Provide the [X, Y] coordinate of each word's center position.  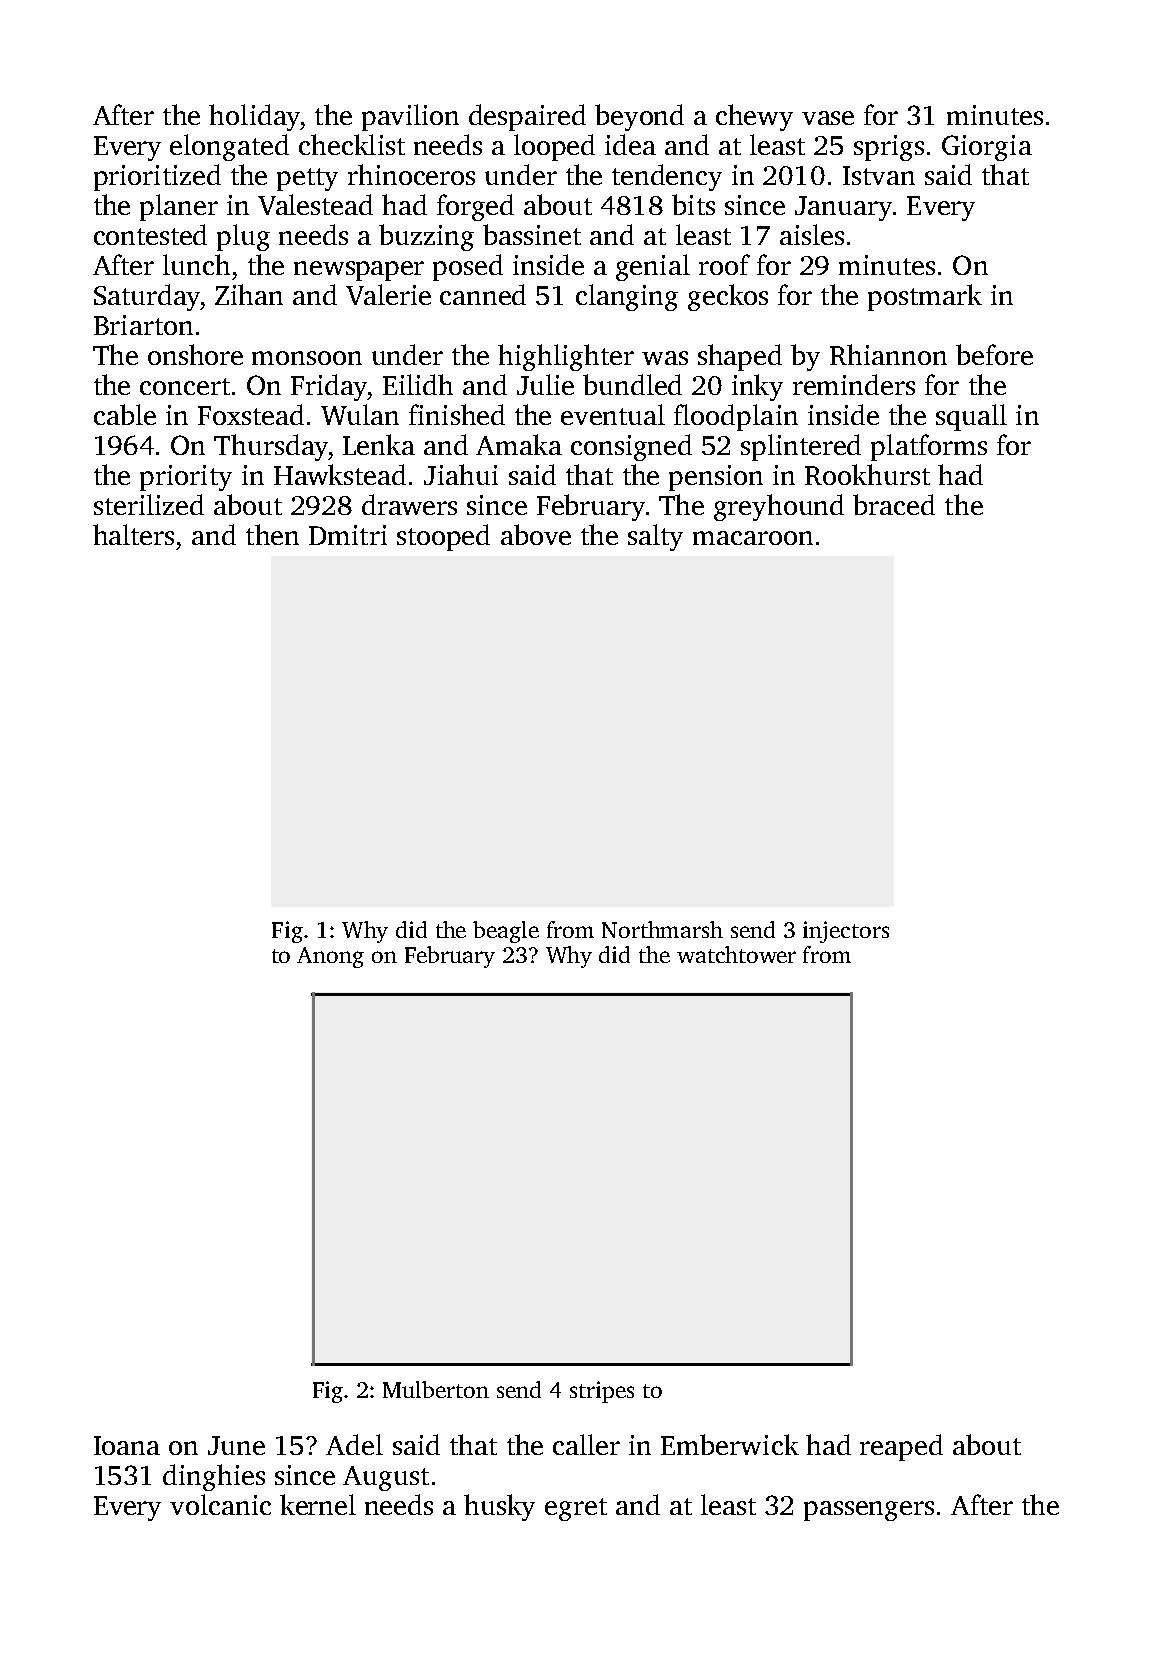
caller [586, 1444]
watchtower [736, 954]
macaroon [753, 538]
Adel [354, 1444]
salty [655, 537]
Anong [330, 957]
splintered [801, 447]
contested [150, 234]
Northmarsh [662, 929]
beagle [506, 932]
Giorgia [987, 148]
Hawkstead [340, 474]
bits [693, 204]
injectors [846, 932]
